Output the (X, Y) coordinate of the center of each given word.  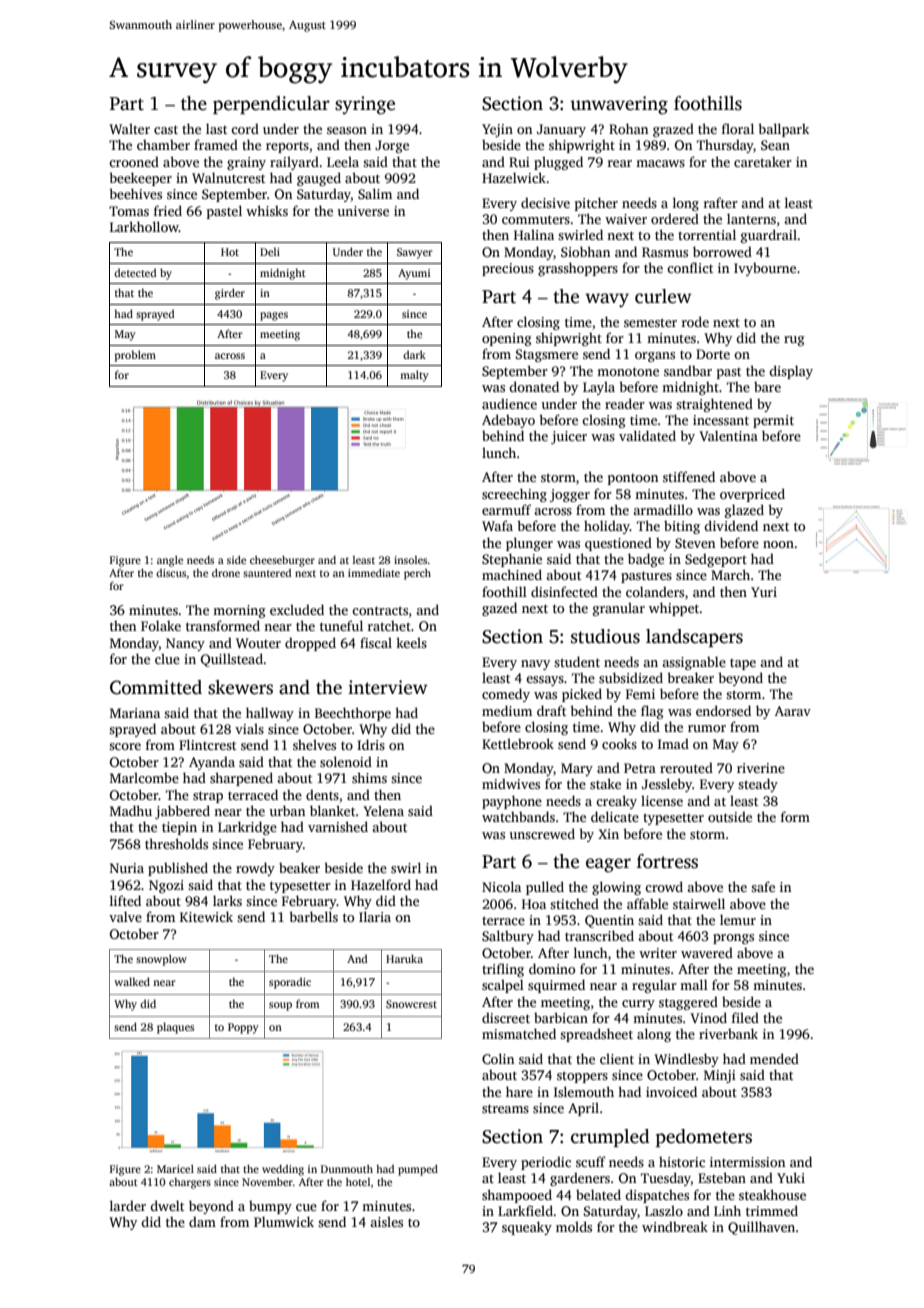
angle (170, 561)
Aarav (793, 711)
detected (135, 272)
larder (128, 1205)
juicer (569, 437)
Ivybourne (765, 269)
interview (388, 687)
